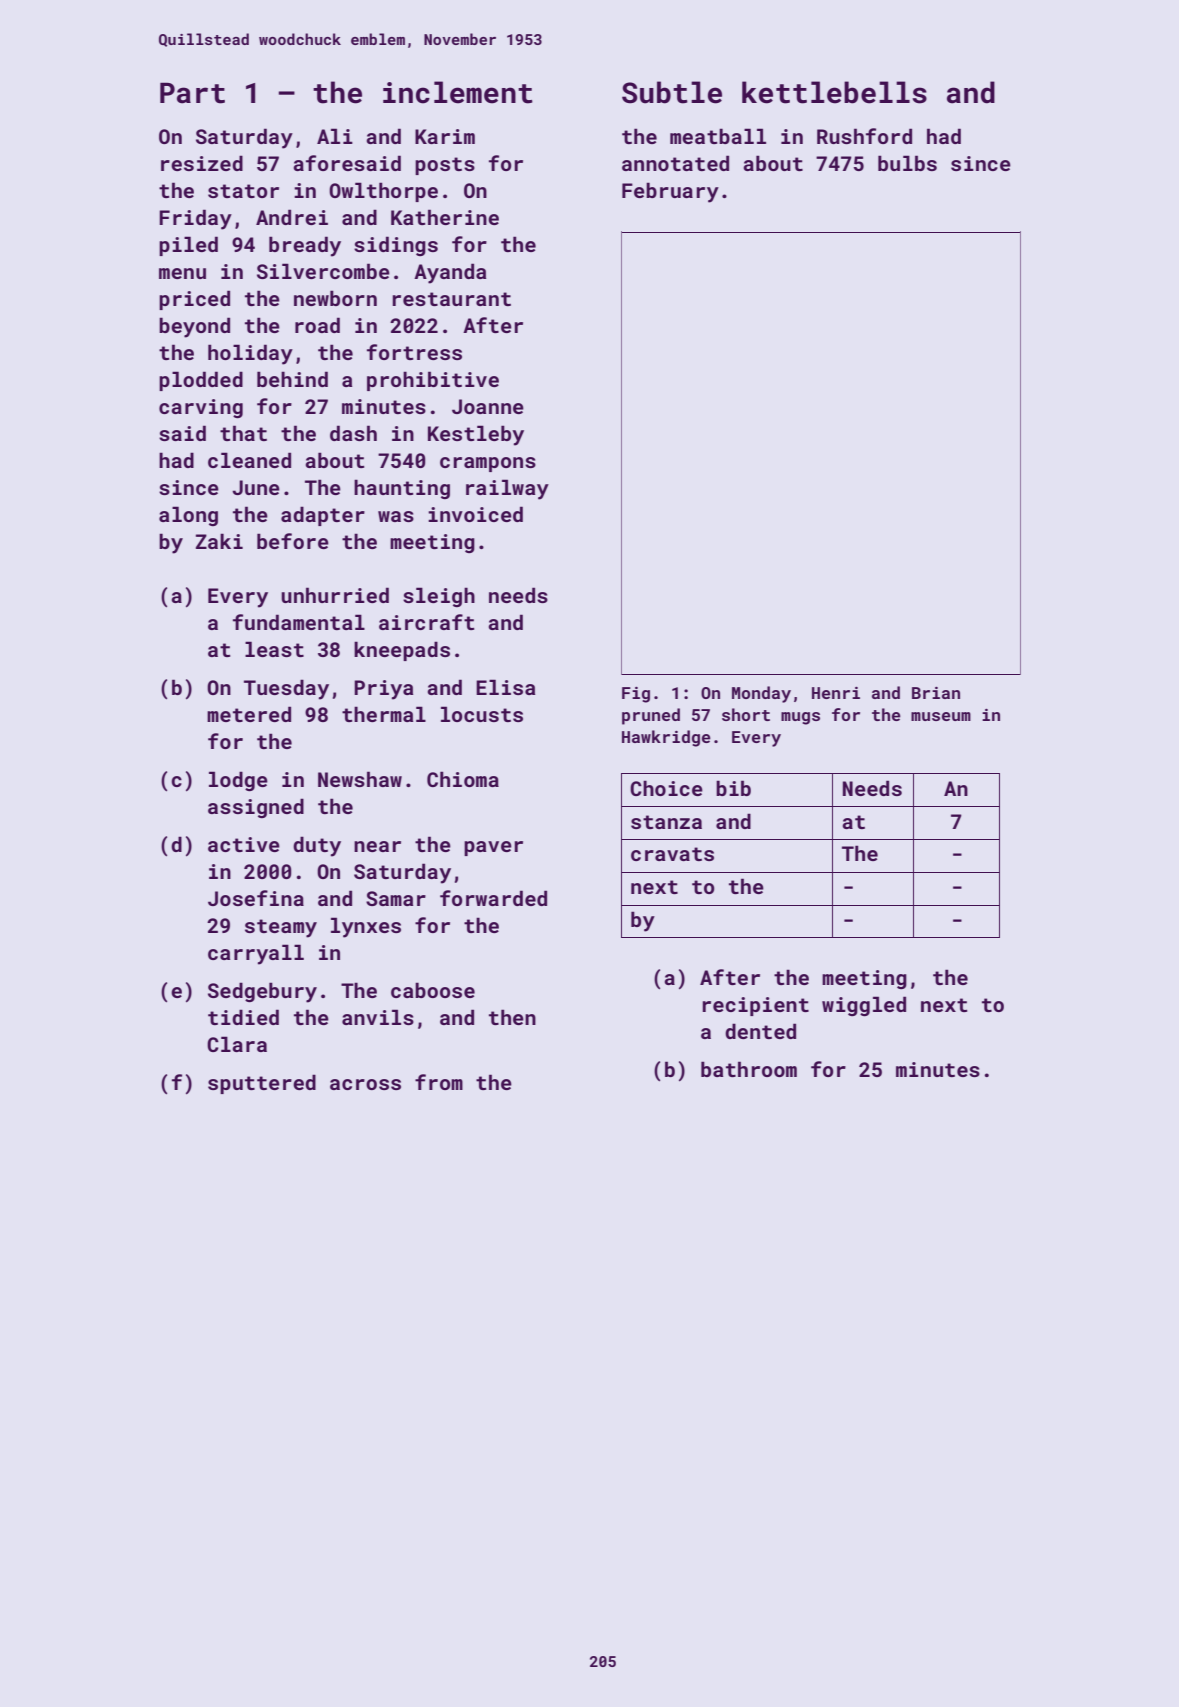 The image size is (1179, 1707). What do you see at coordinates (396, 246) in the document?
I see `sidings` at bounding box center [396, 246].
